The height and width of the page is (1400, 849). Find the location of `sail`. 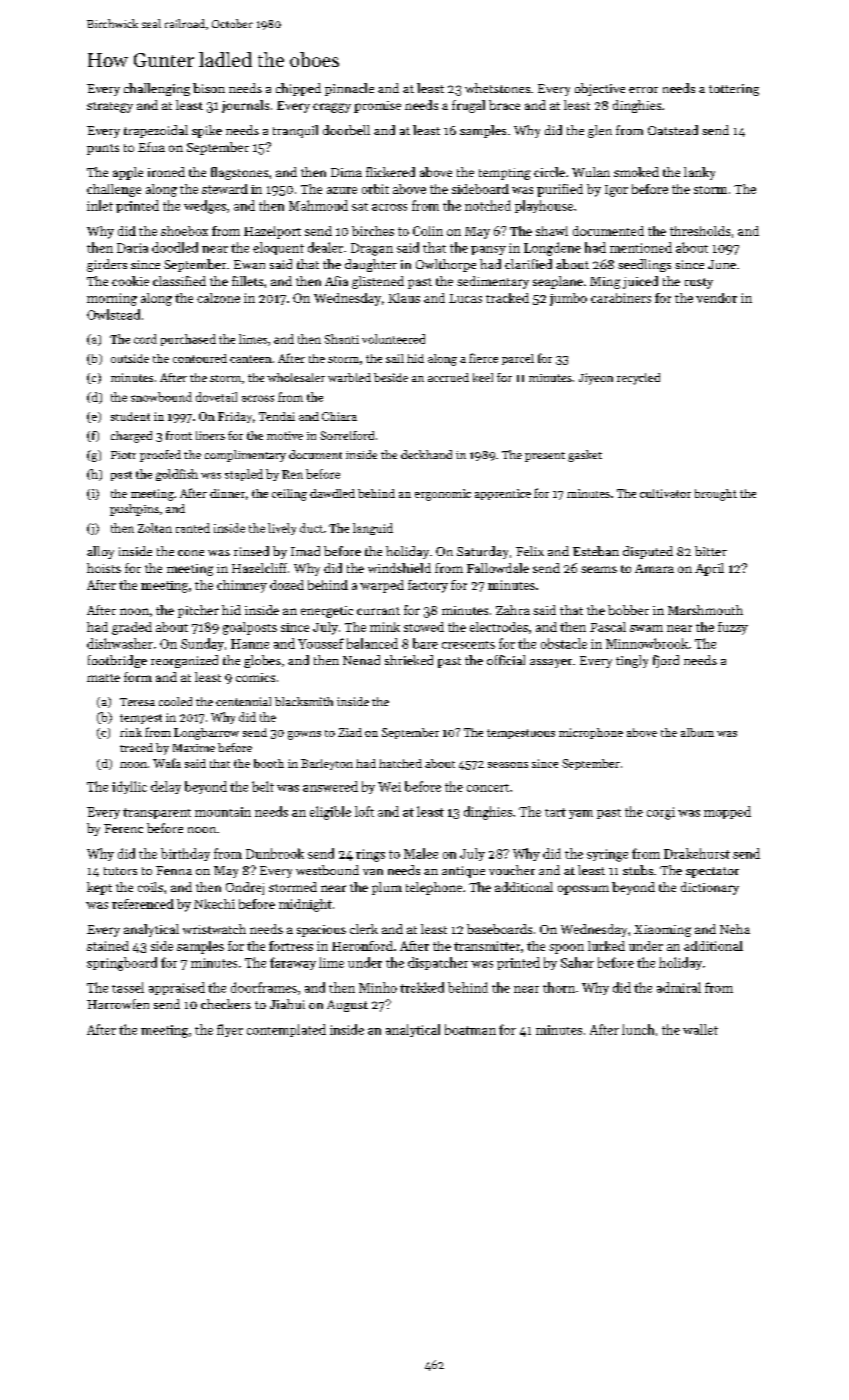

sail is located at coordinates (395, 358).
